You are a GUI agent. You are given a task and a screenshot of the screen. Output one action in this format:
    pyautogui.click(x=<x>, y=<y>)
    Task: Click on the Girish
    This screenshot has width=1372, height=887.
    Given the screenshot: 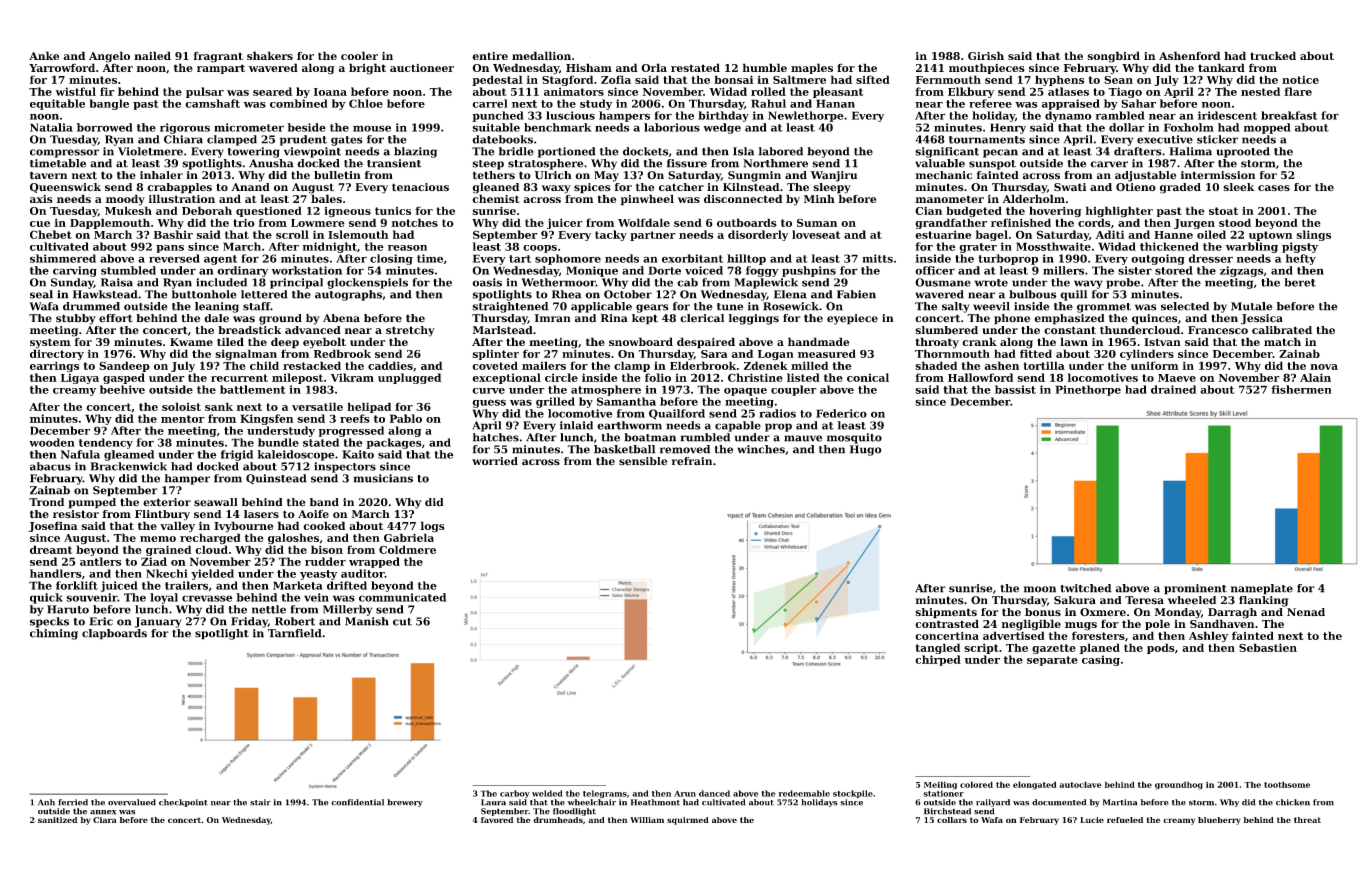 What is the action you would take?
    pyautogui.click(x=986, y=55)
